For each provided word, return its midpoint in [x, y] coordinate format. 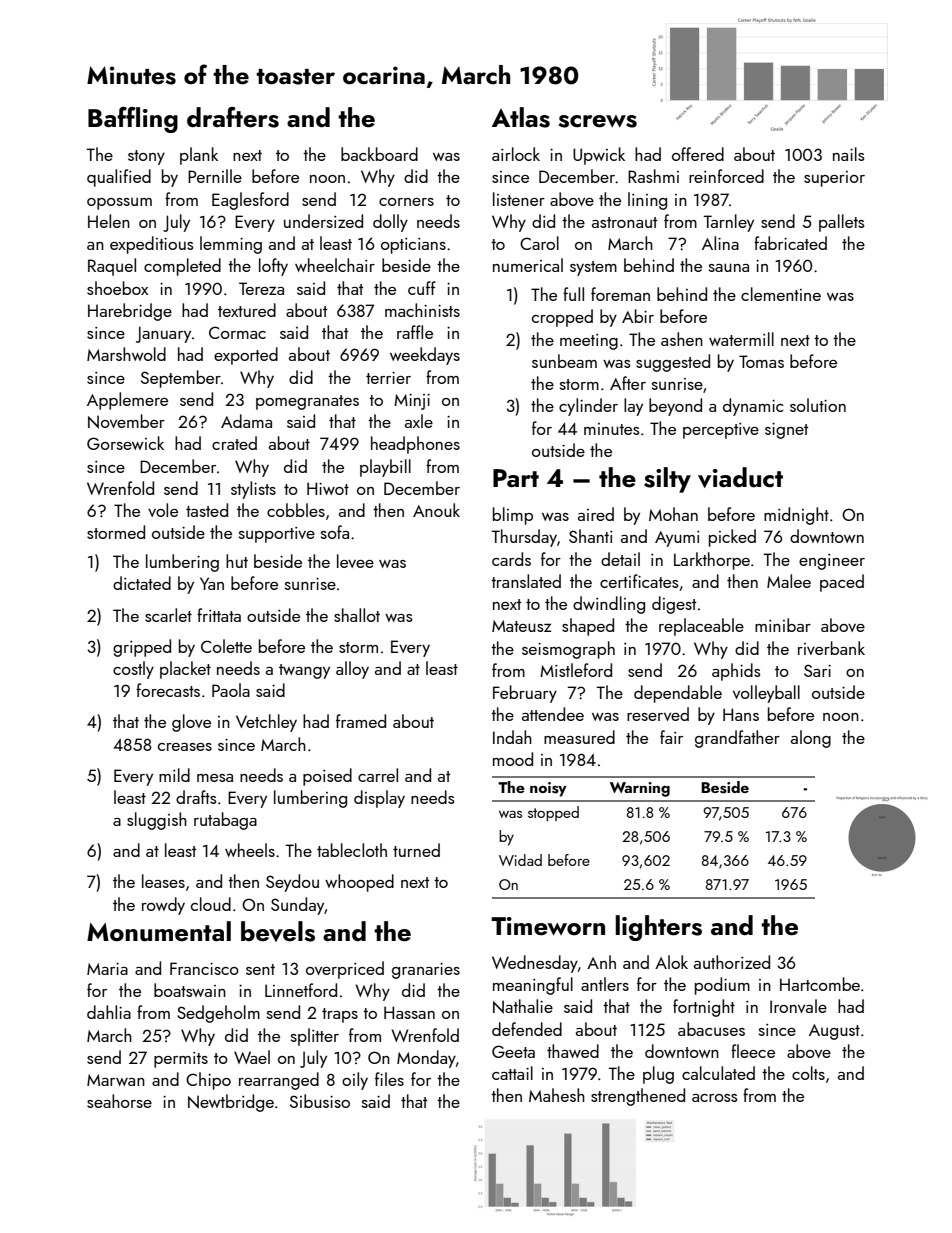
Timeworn [548, 926]
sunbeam [564, 361]
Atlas [521, 117]
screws [597, 121]
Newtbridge [231, 1103]
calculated [718, 1073]
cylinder [588, 407]
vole [163, 510]
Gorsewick [125, 443]
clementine [781, 294]
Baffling [133, 120]
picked [732, 538]
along [811, 739]
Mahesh [557, 1095]
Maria [107, 969]
